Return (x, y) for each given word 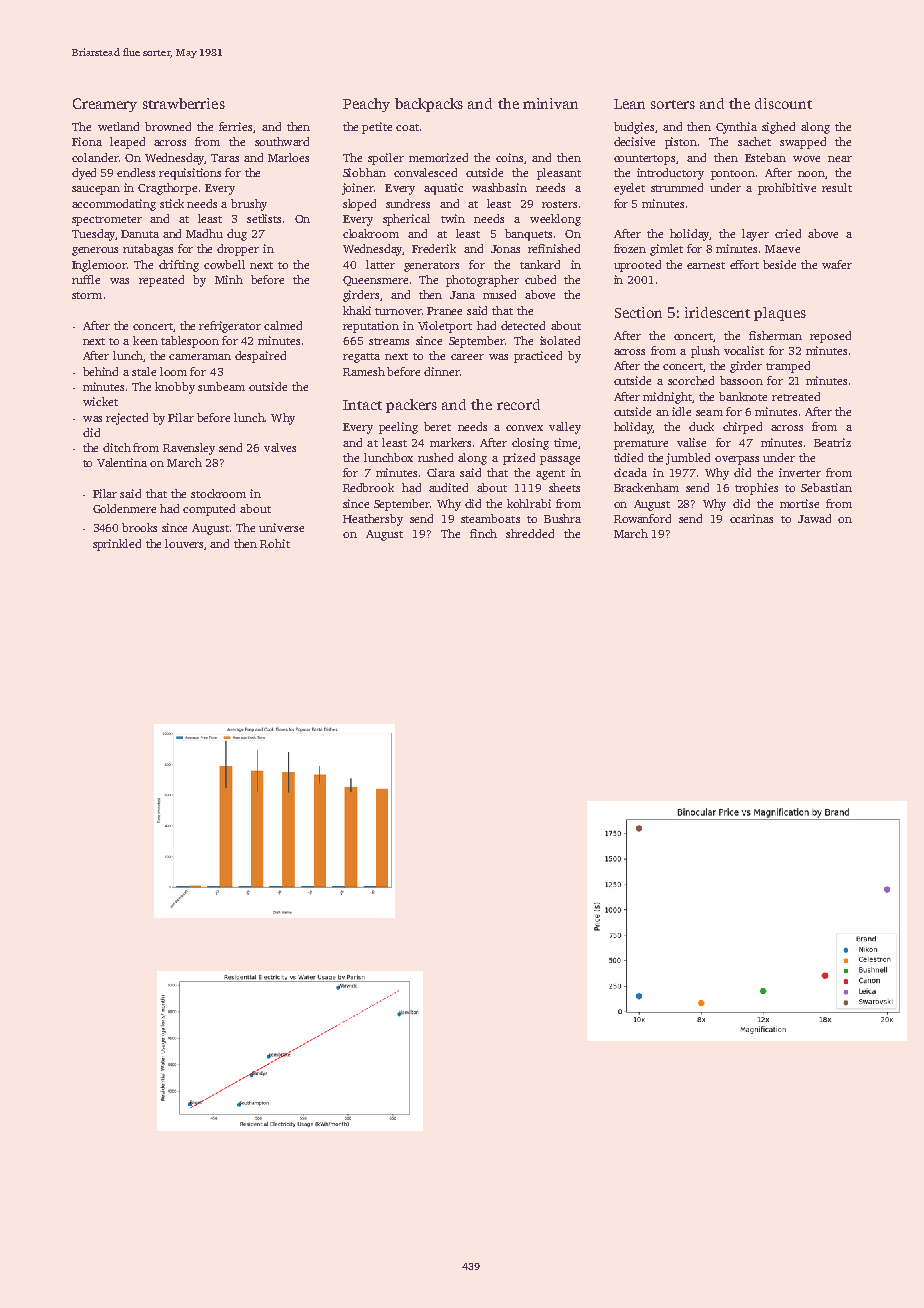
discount (783, 103)
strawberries (184, 103)
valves (280, 447)
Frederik (434, 248)
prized (519, 459)
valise (691, 442)
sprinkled (117, 545)
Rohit (275, 543)
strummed (677, 187)
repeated (161, 281)
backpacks (429, 105)
